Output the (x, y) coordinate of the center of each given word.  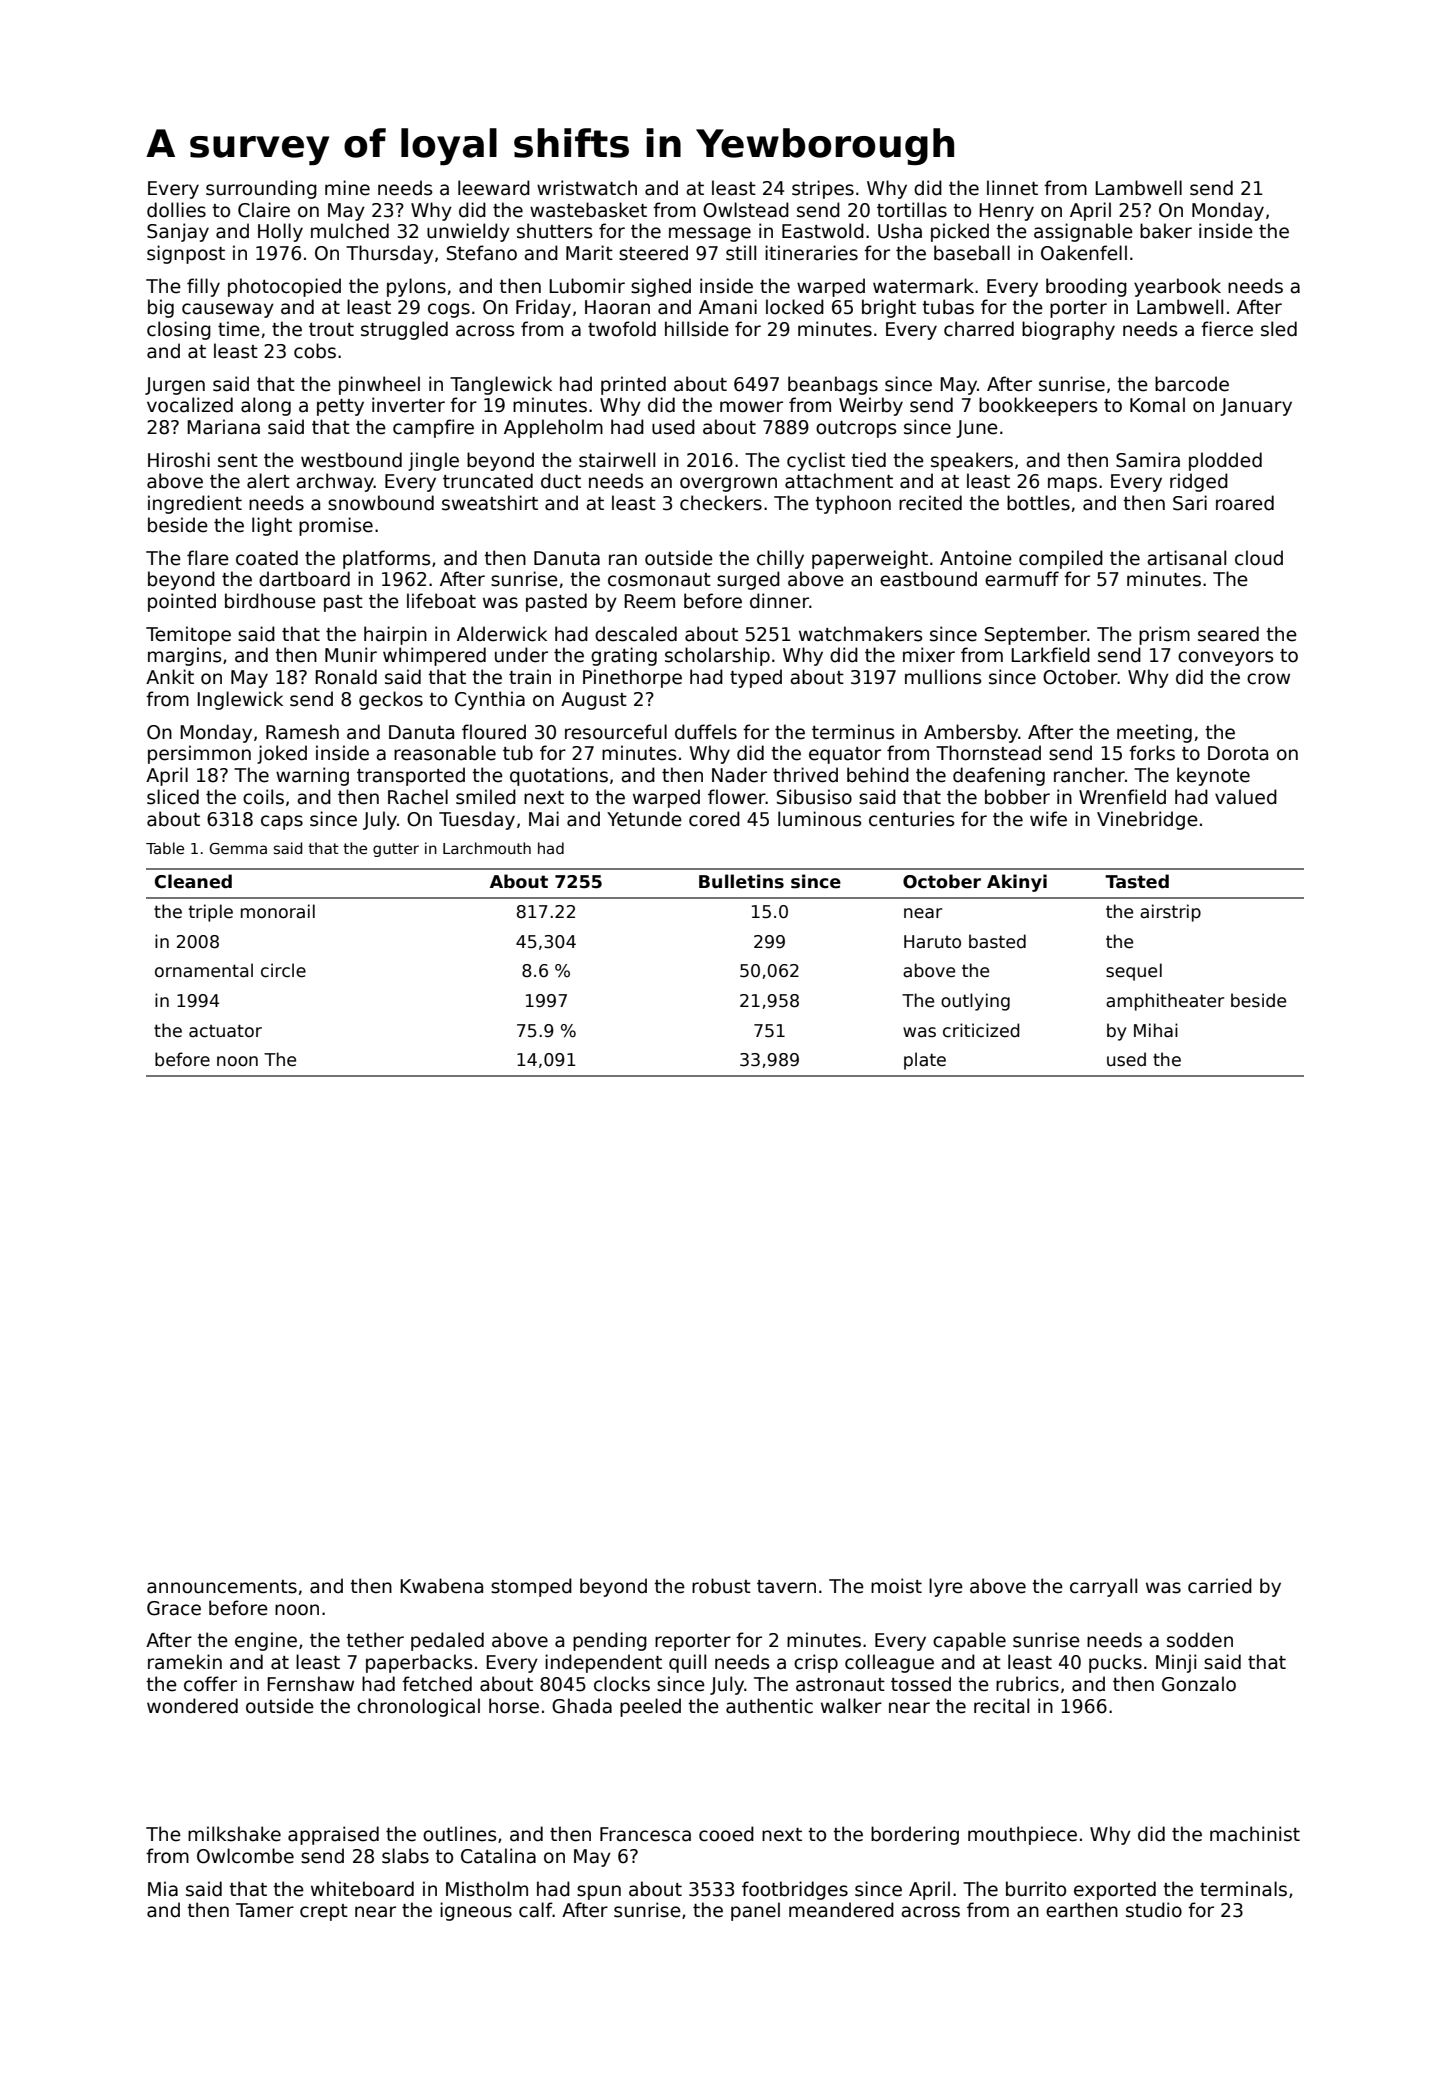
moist (896, 1586)
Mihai (1156, 1030)
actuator (225, 1031)
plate (925, 1061)
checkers (721, 503)
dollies (176, 210)
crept (324, 1912)
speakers (972, 461)
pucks (1115, 1663)
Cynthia (490, 700)
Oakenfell (1084, 253)
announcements (222, 1587)
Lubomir (587, 286)
